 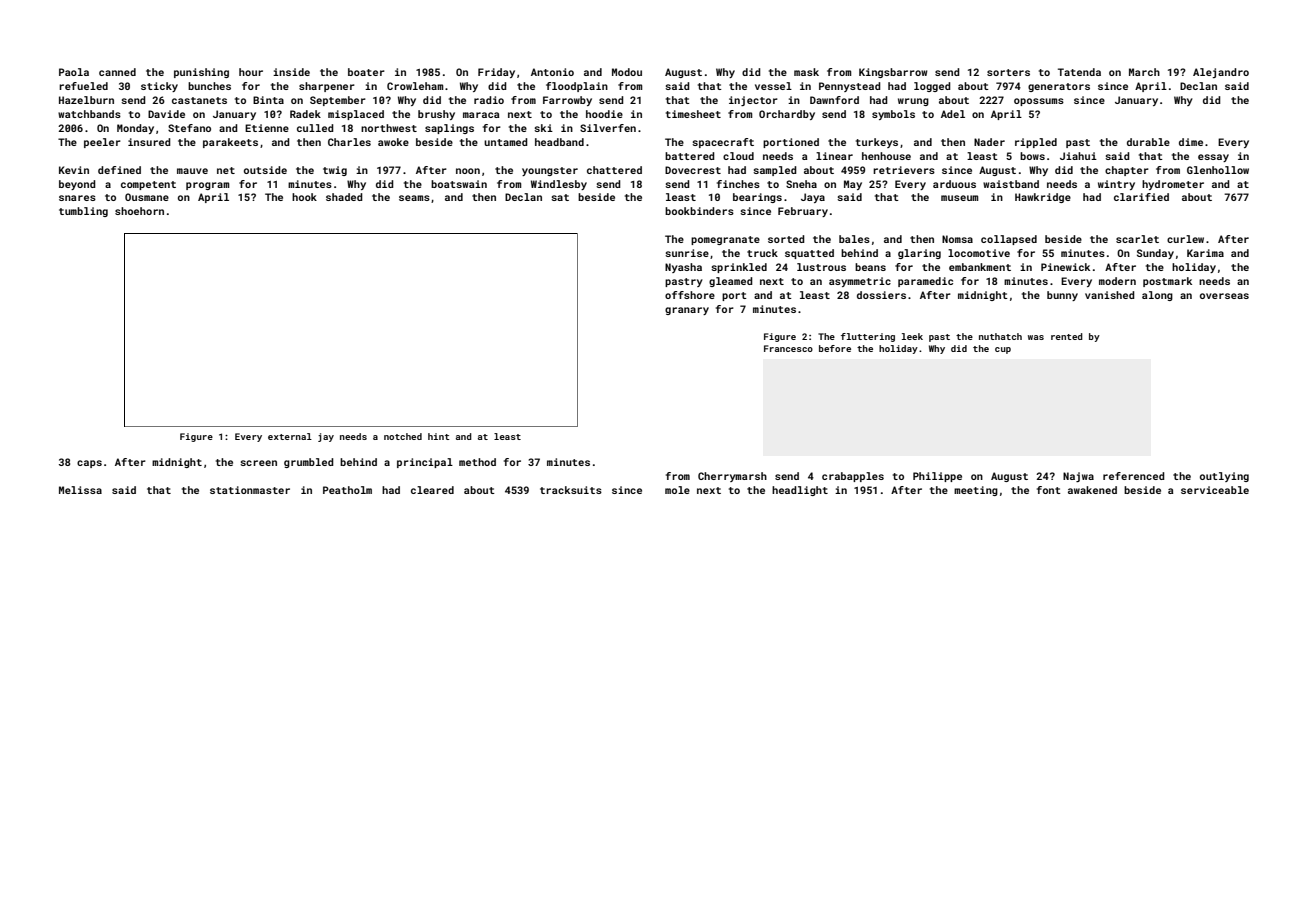 I want to click on cup, so click(x=1003, y=350).
